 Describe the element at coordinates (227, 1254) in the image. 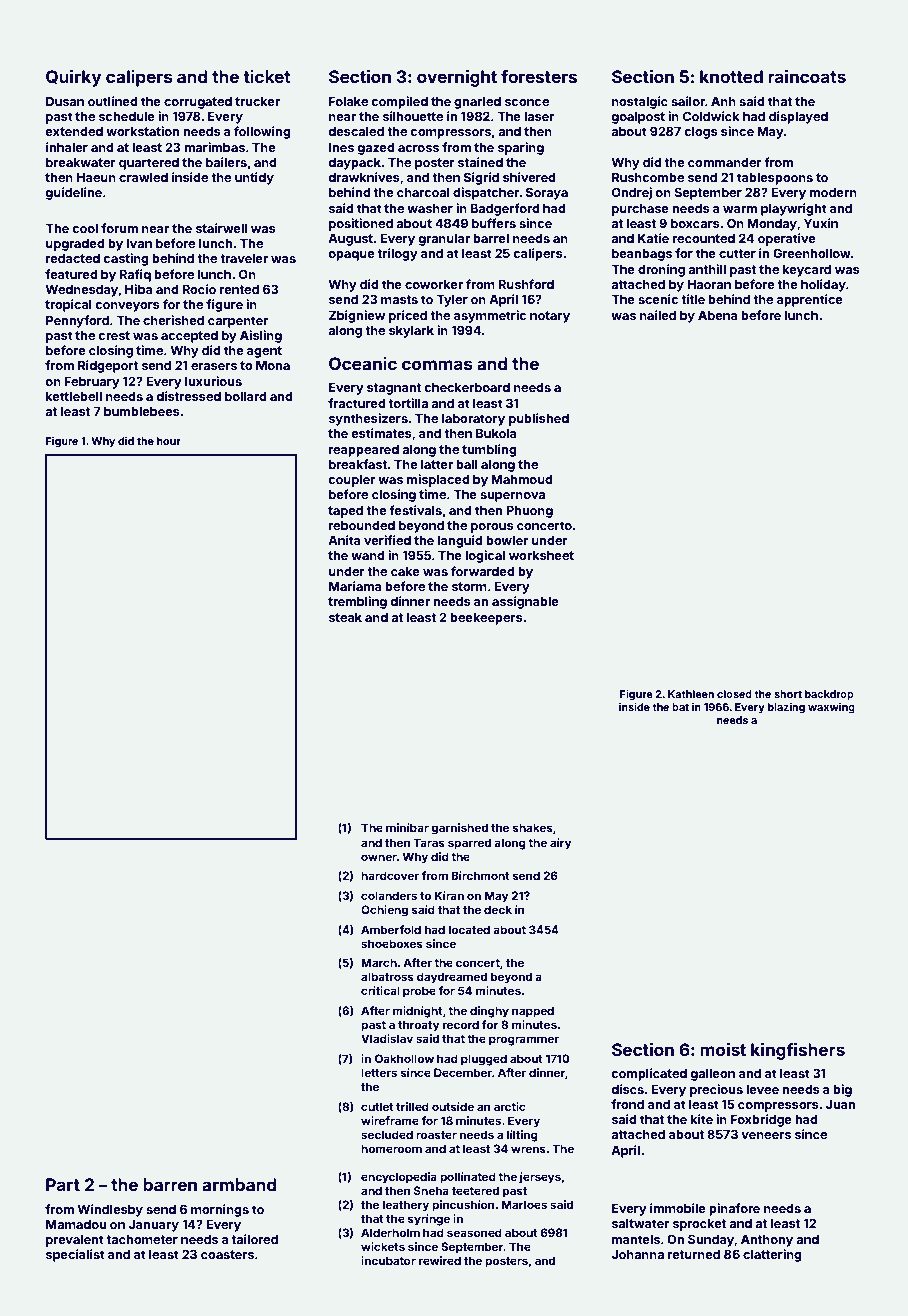

I see `coasters` at that location.
